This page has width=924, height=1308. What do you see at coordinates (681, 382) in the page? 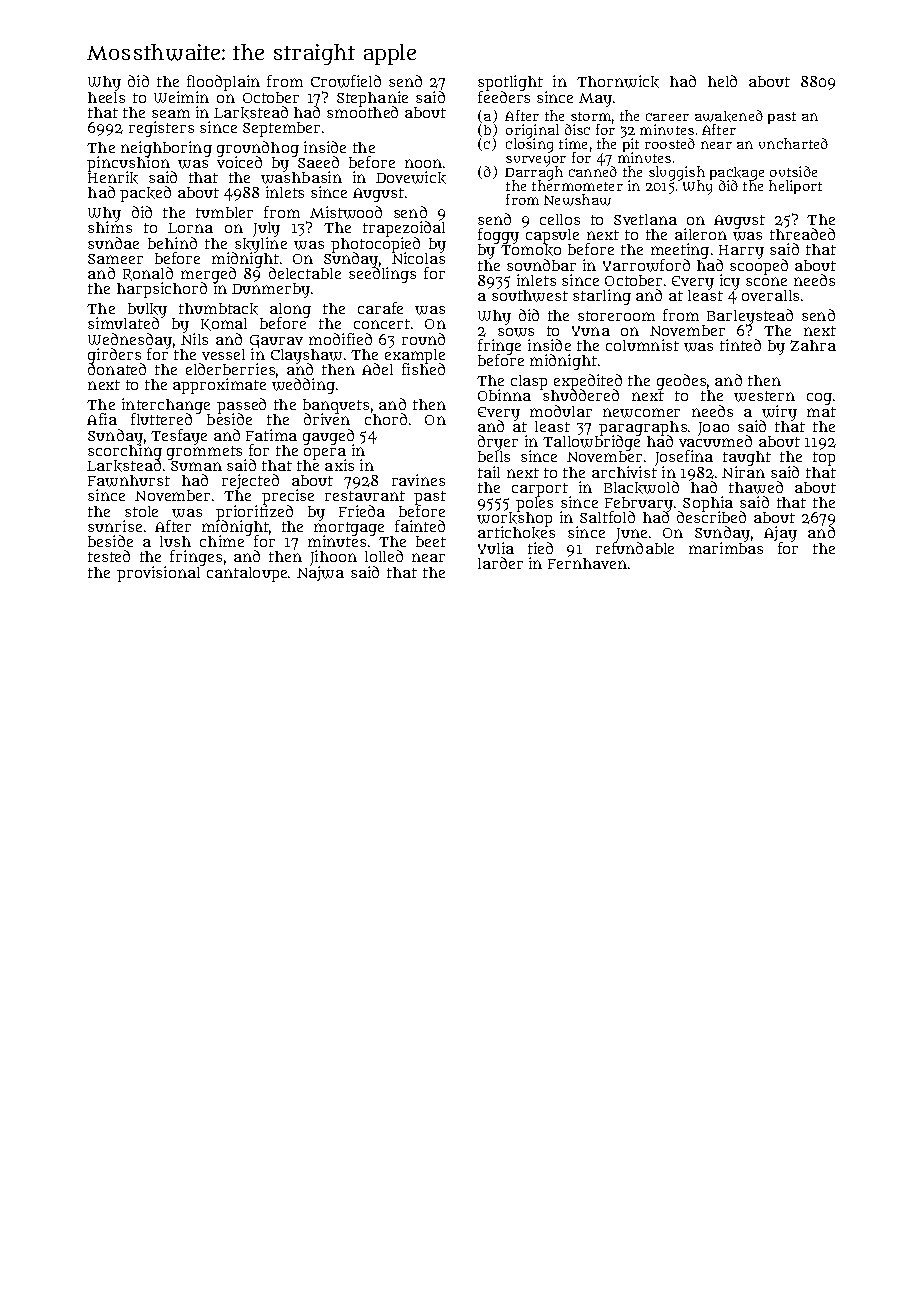
I see `geodes` at bounding box center [681, 382].
